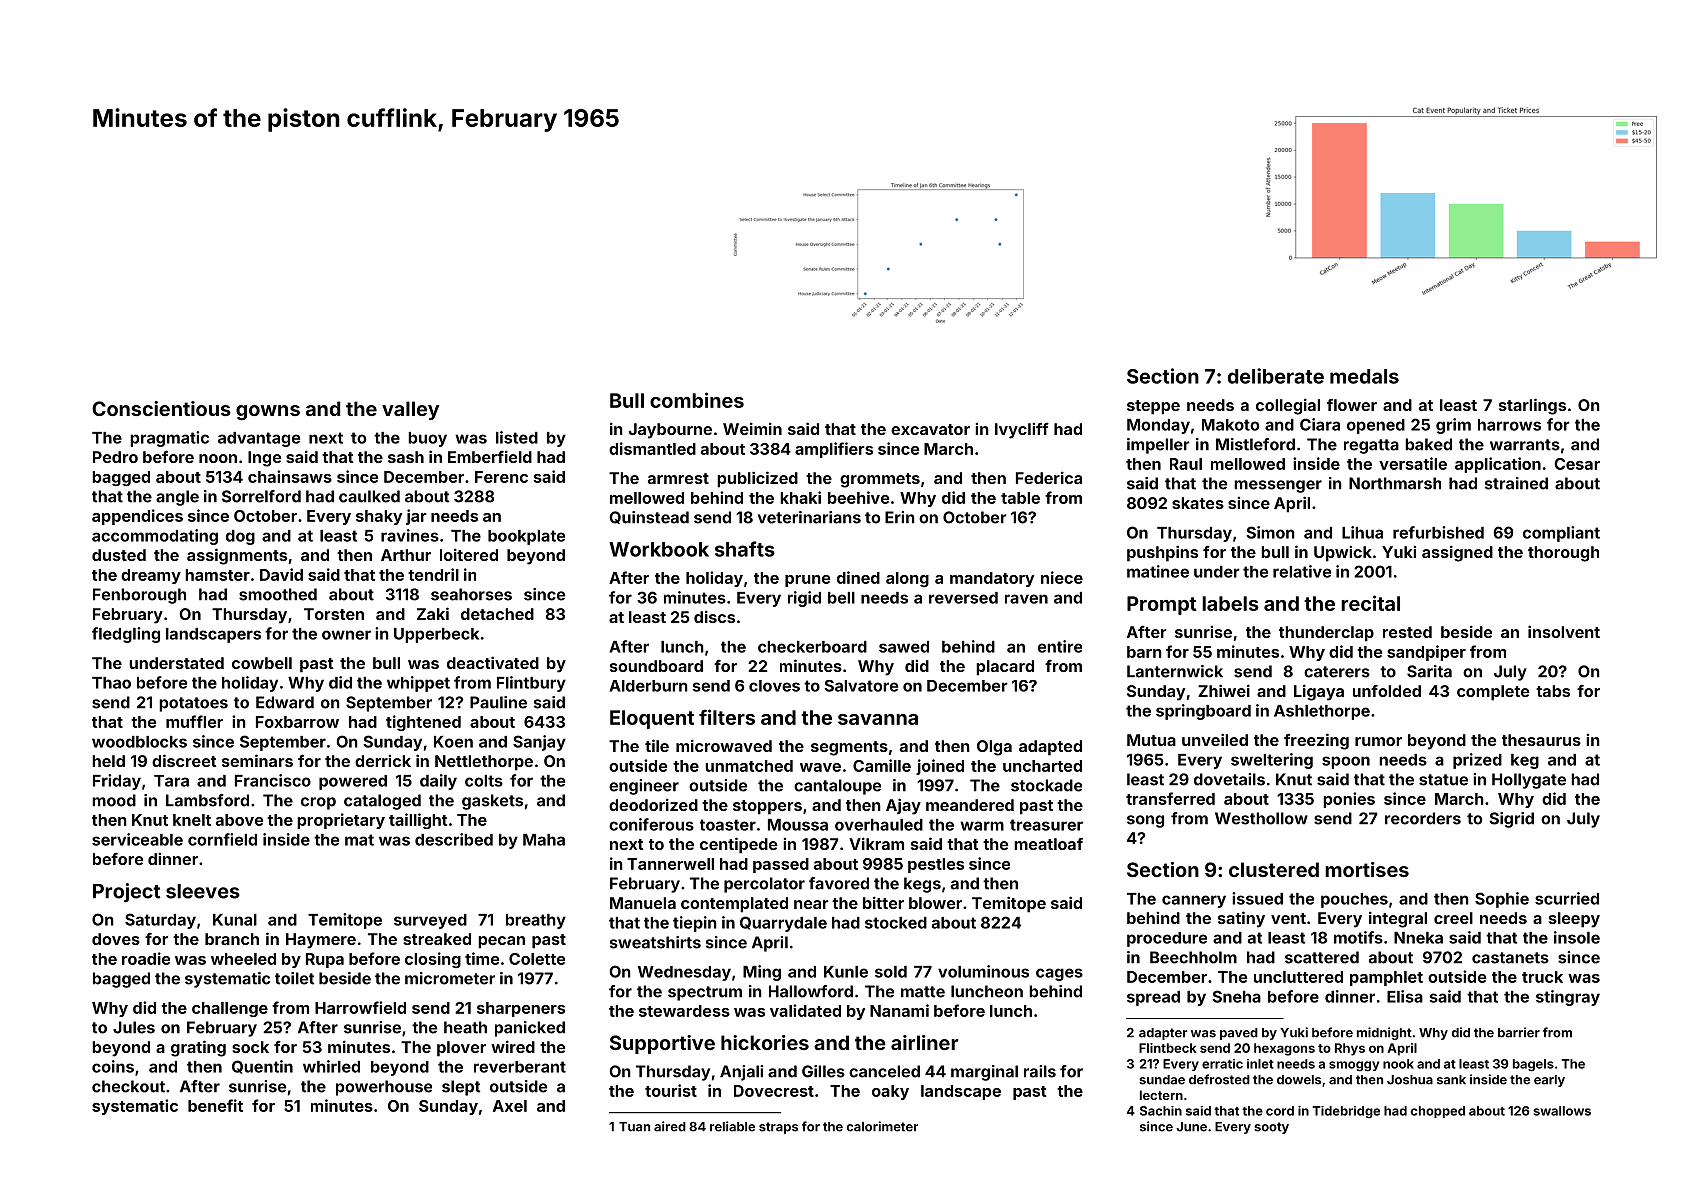  Describe the element at coordinates (111, 683) in the document. I see `Thao` at that location.
